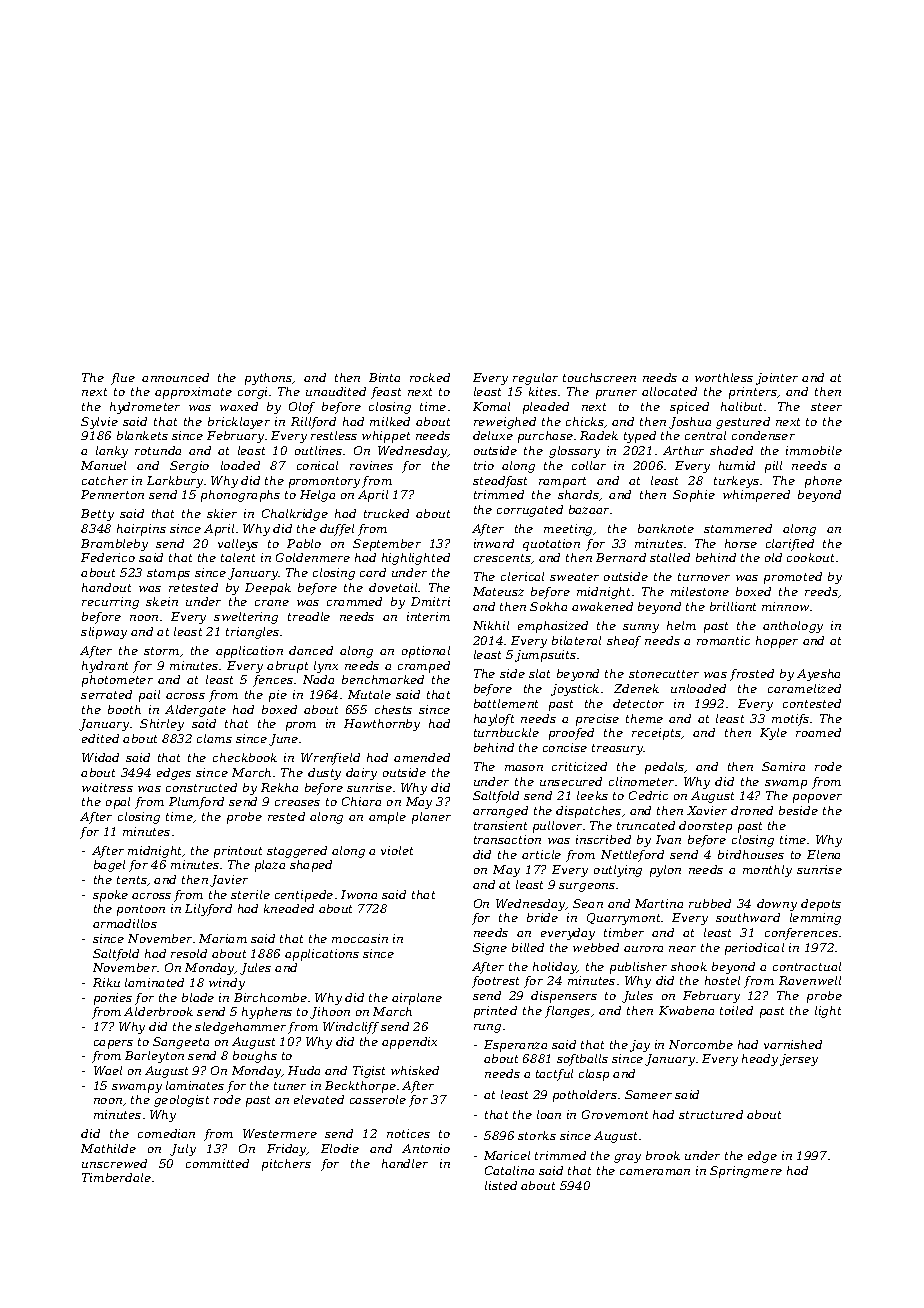  I want to click on jointer, so click(777, 379).
